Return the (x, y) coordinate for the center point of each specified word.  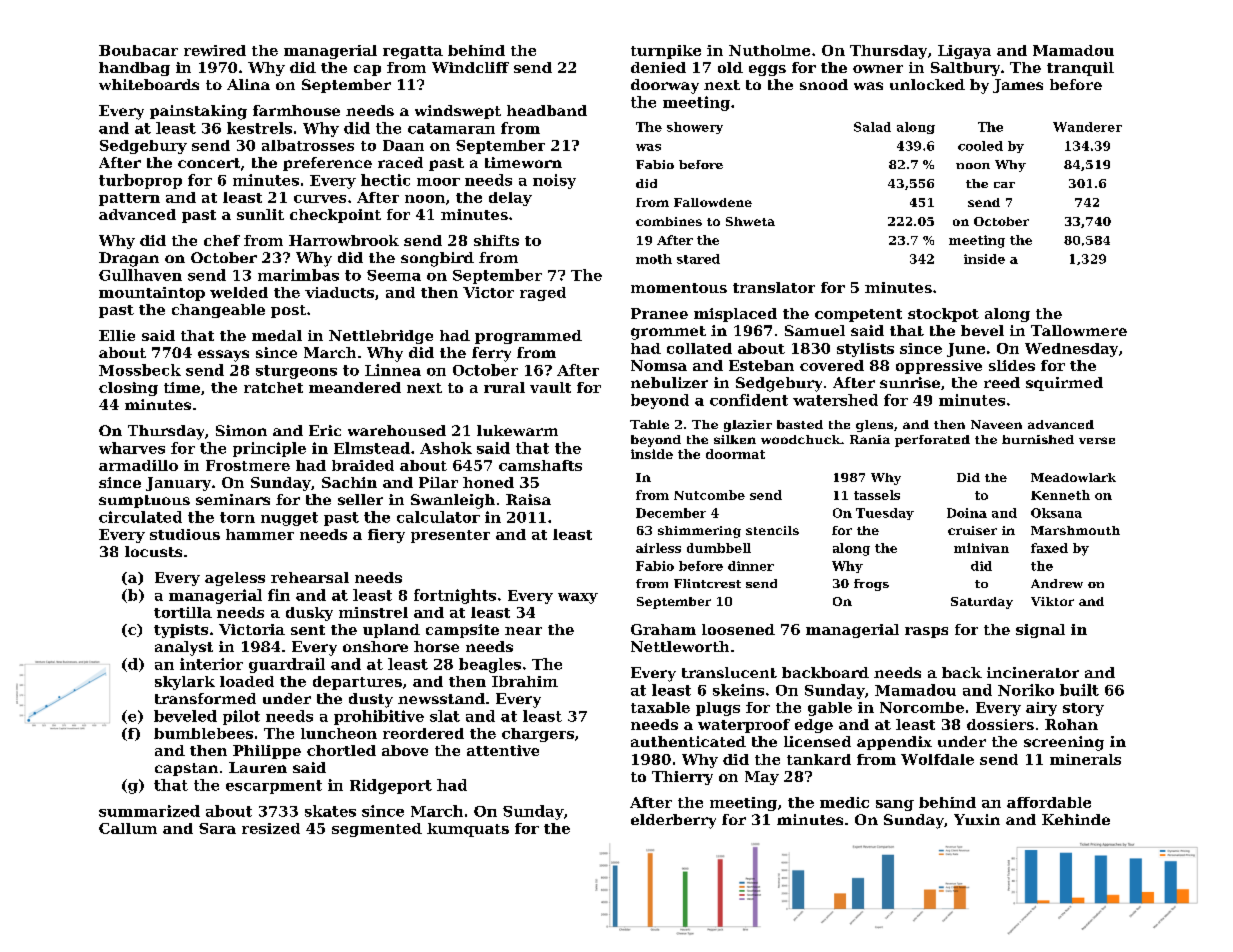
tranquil (1080, 69)
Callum (128, 828)
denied (658, 67)
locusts (153, 551)
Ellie (117, 335)
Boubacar (138, 50)
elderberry (673, 821)
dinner (751, 566)
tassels (877, 495)
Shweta (750, 221)
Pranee (659, 313)
